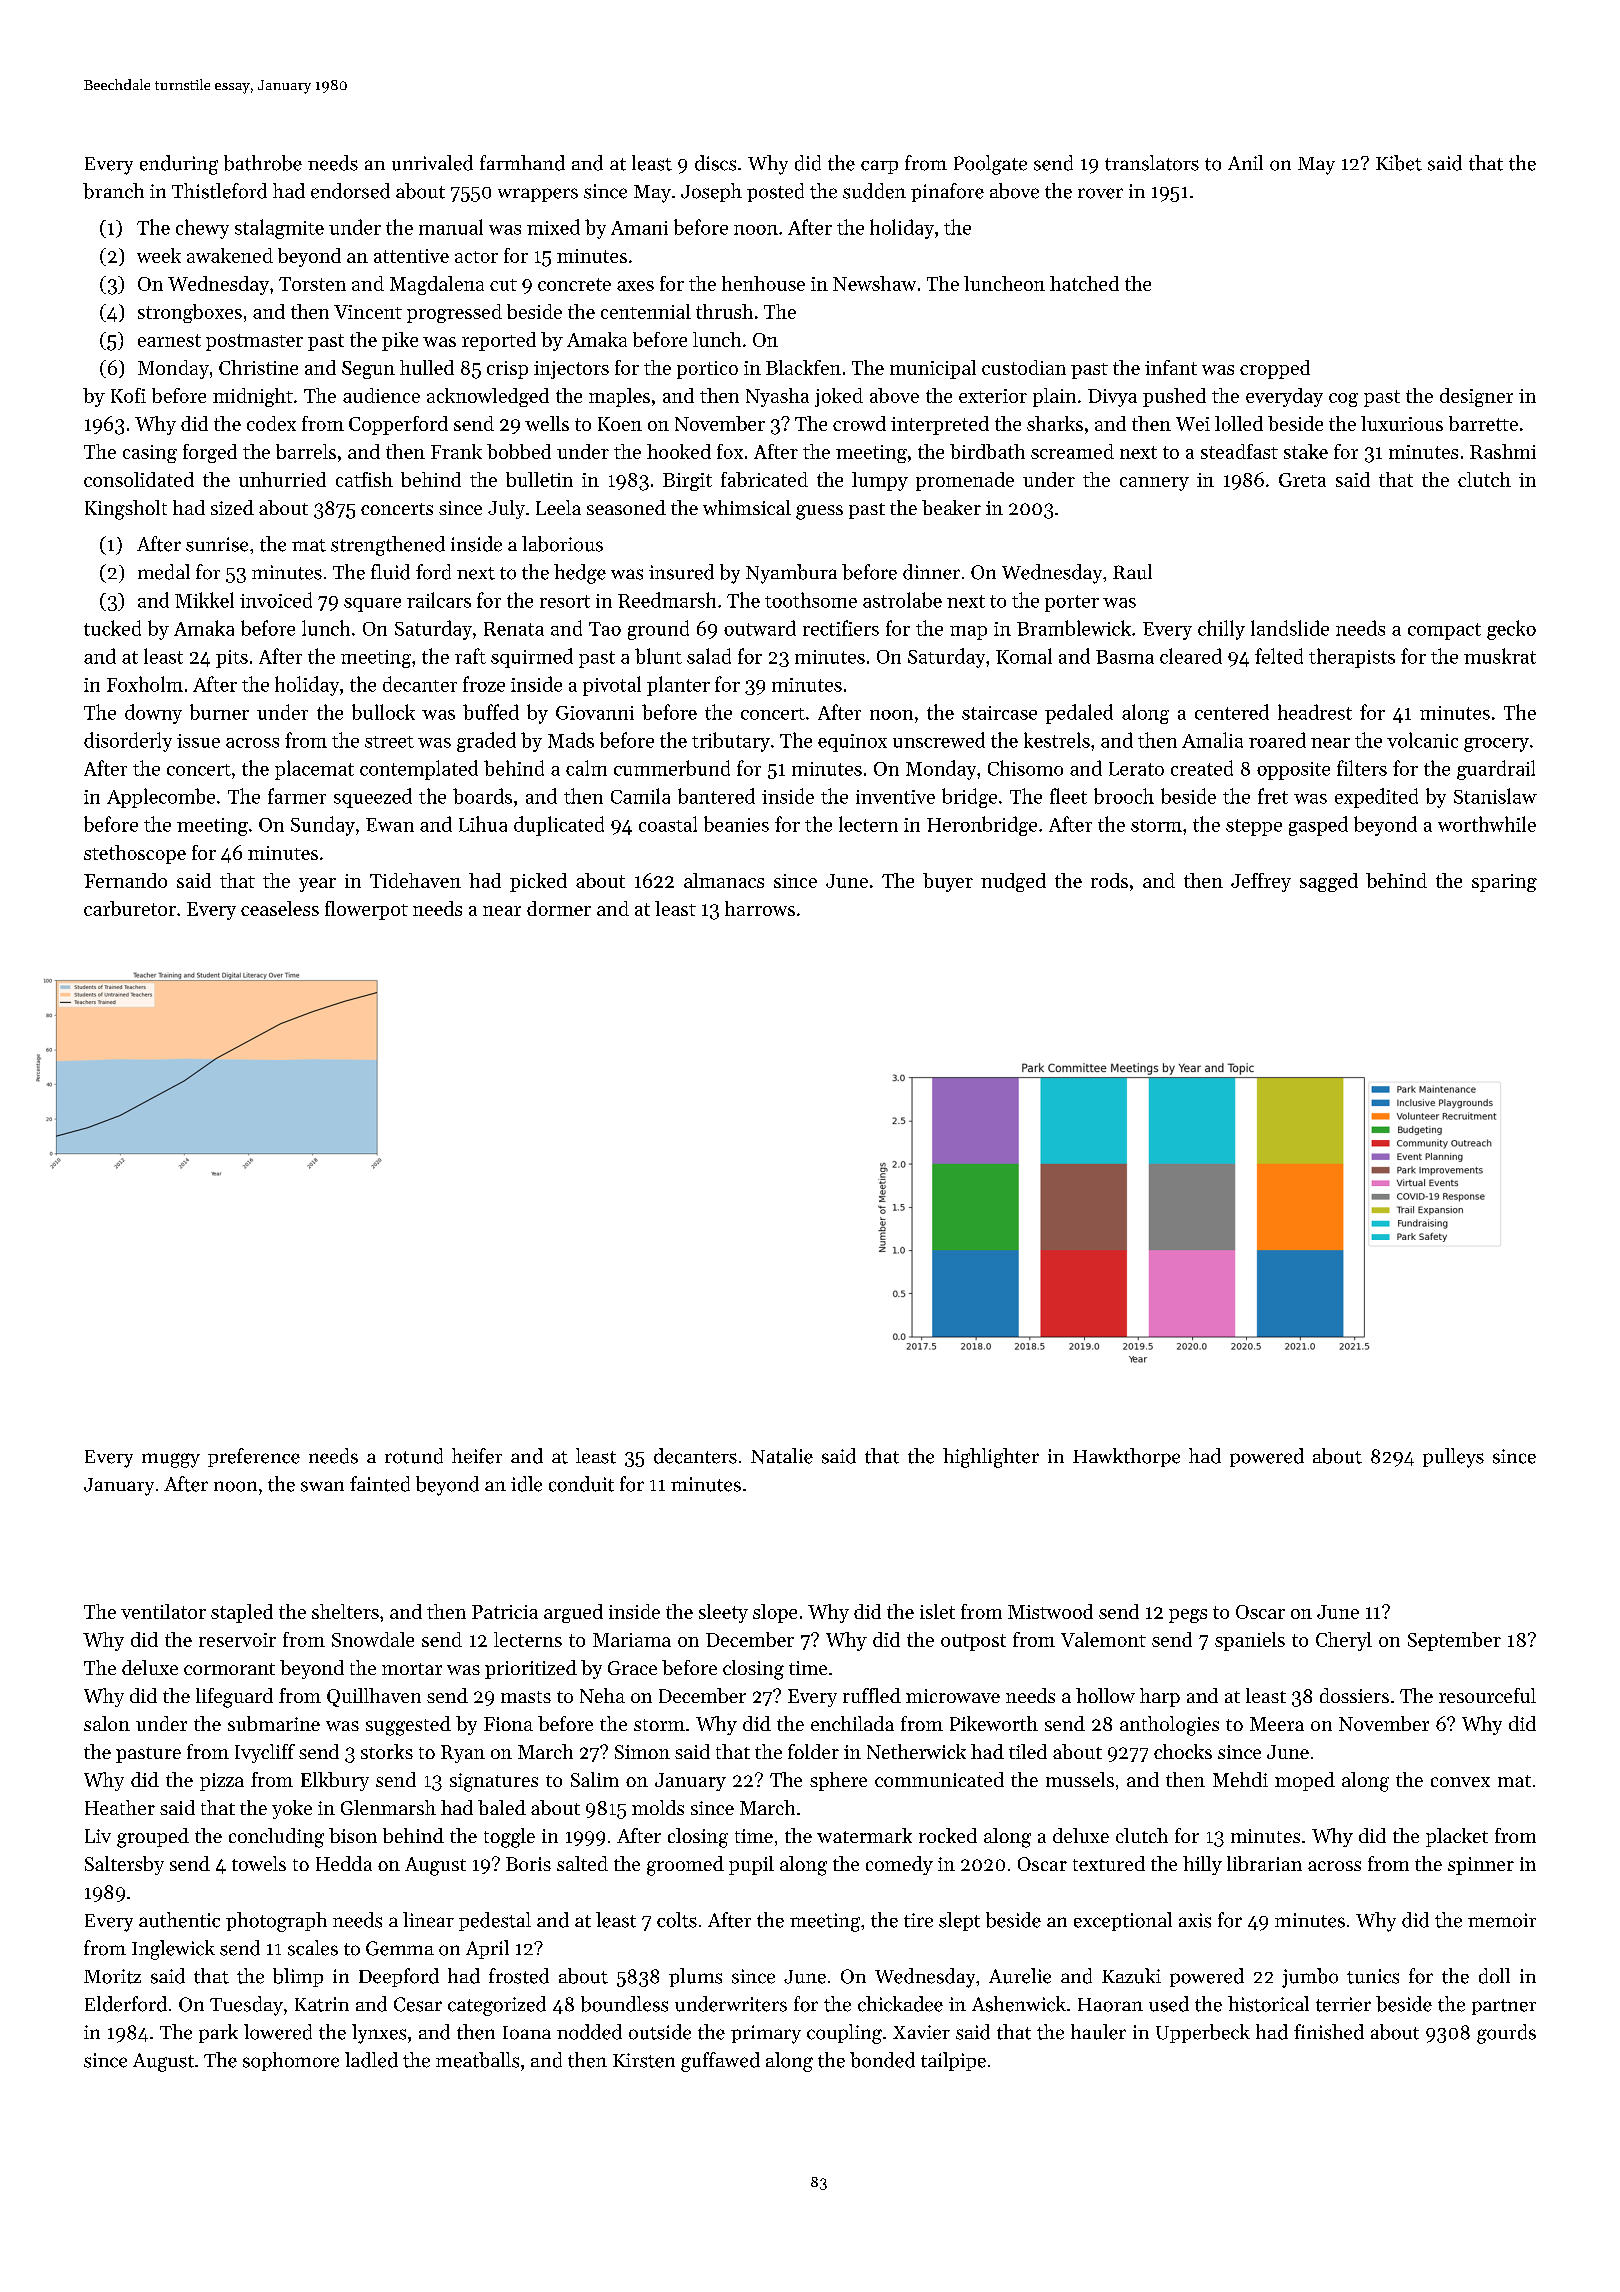 This screenshot has width=1620, height=2292. I want to click on sudden, so click(874, 191).
